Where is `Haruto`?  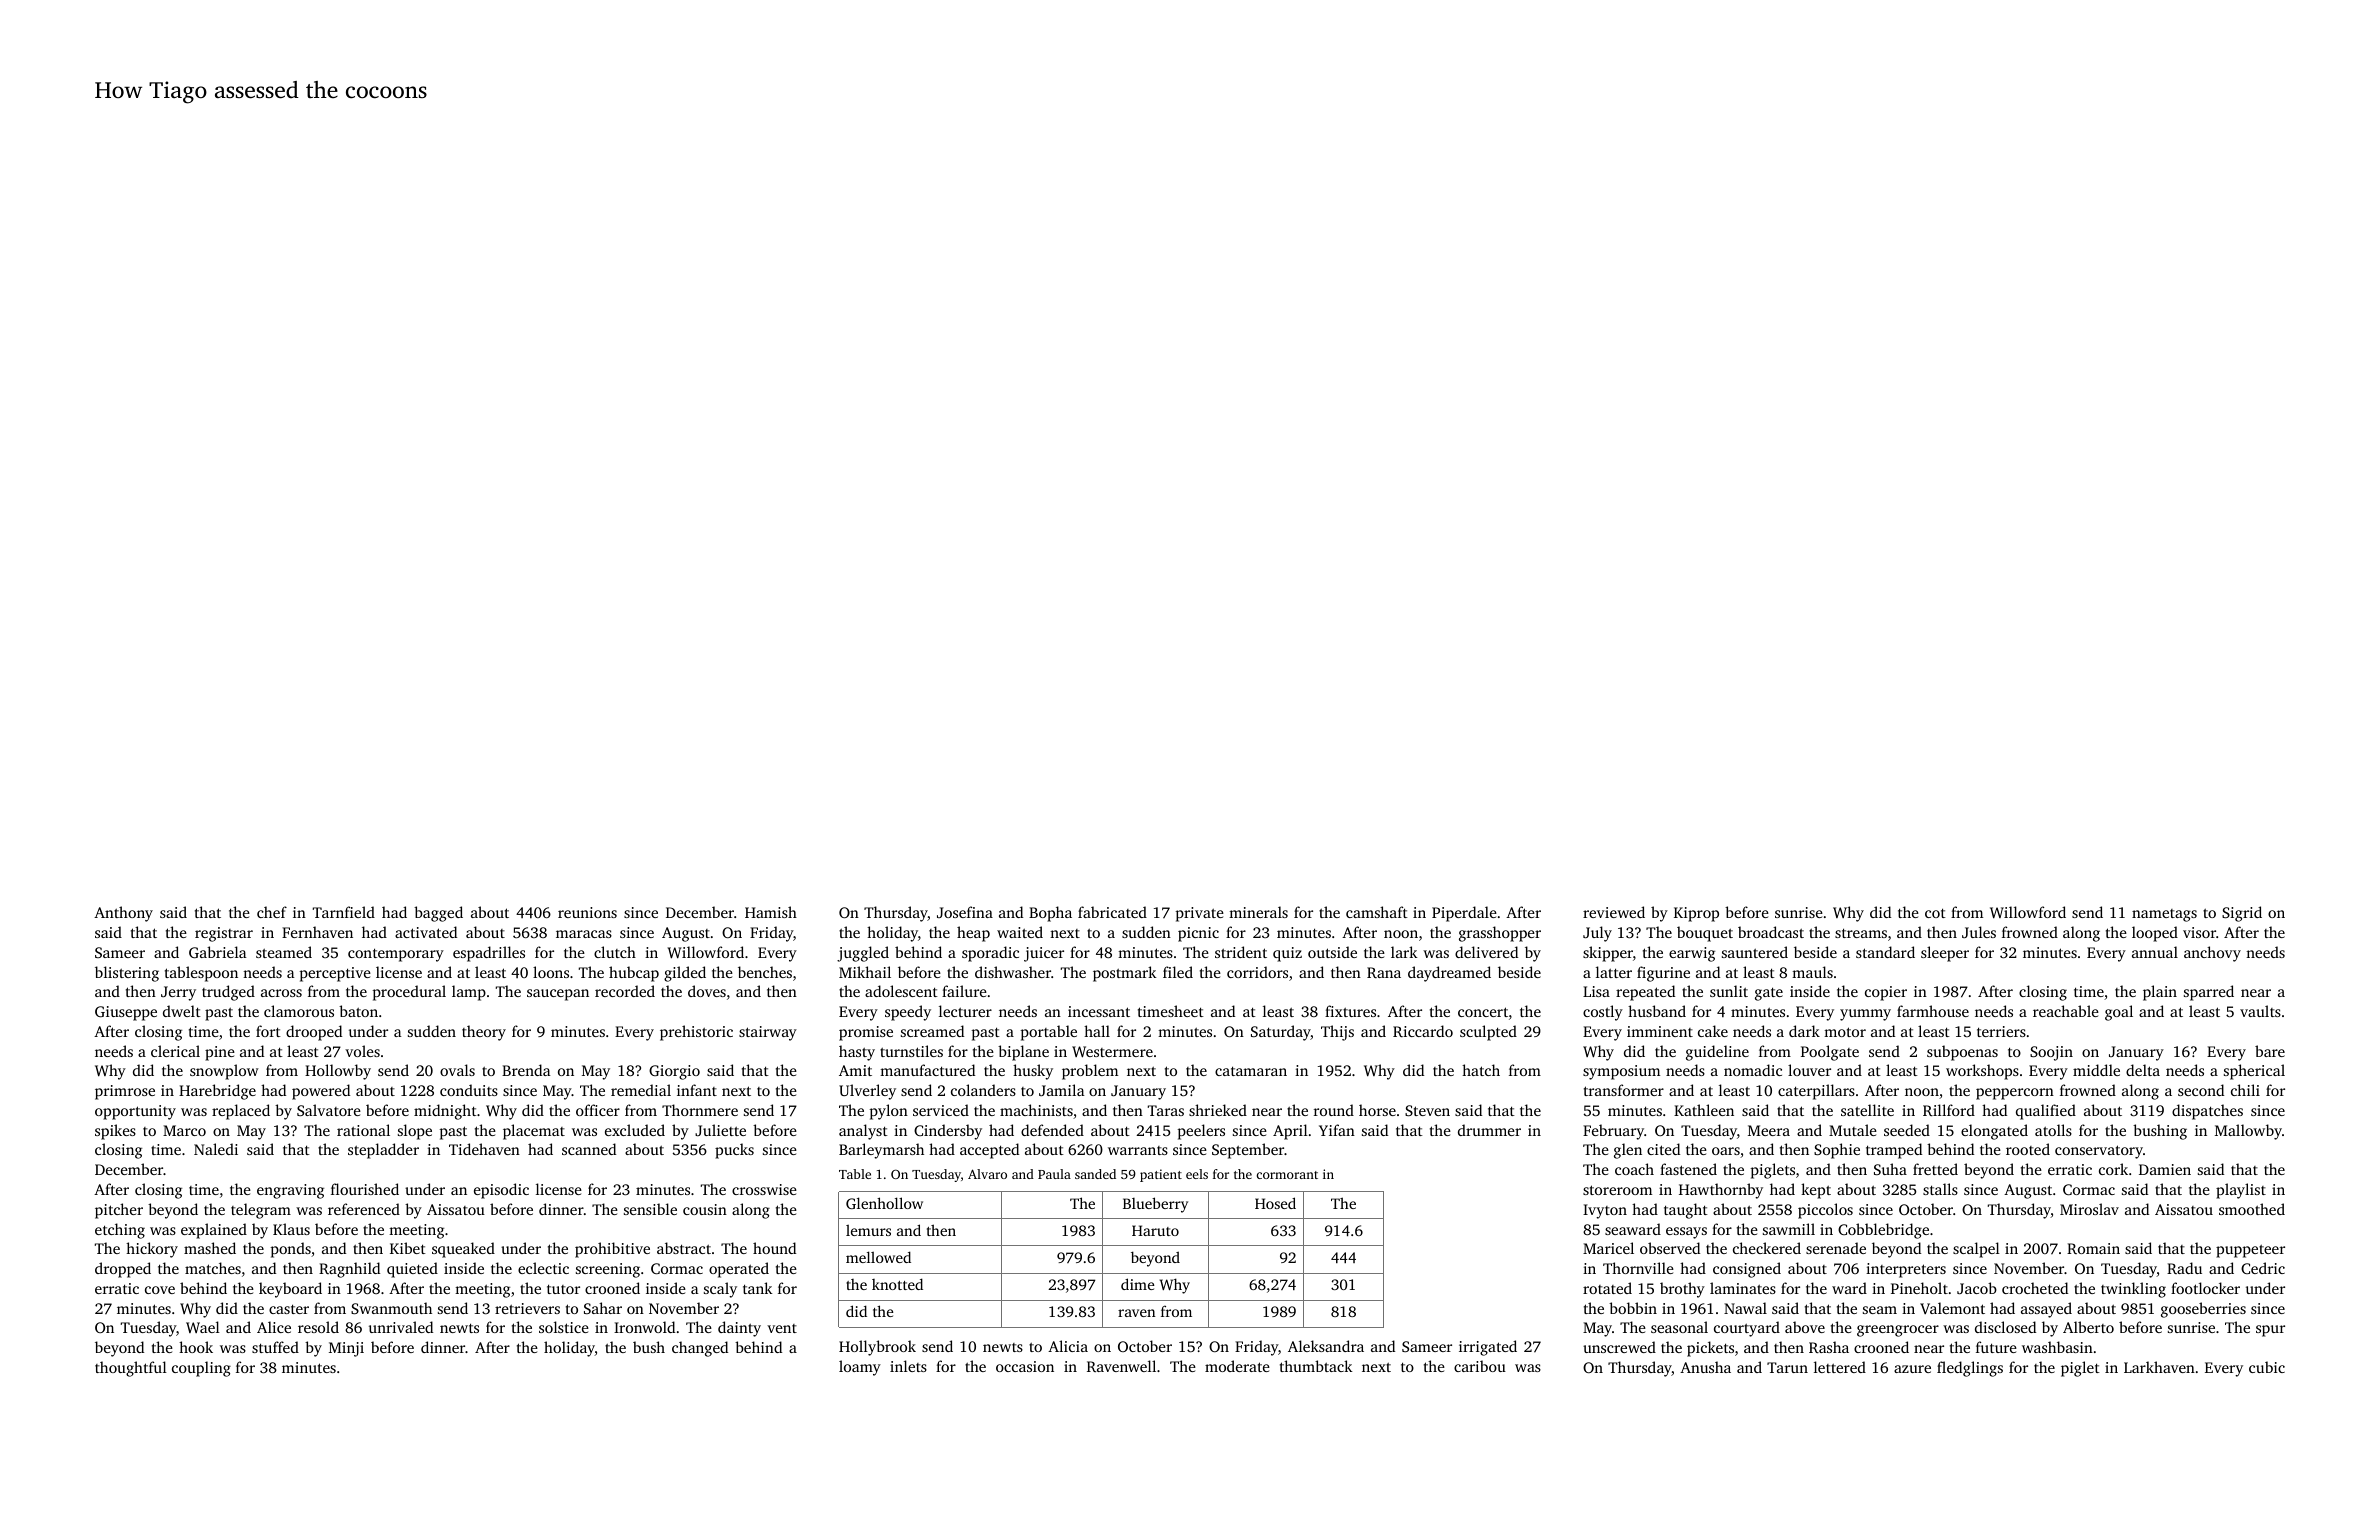
Haruto is located at coordinates (1155, 1230).
